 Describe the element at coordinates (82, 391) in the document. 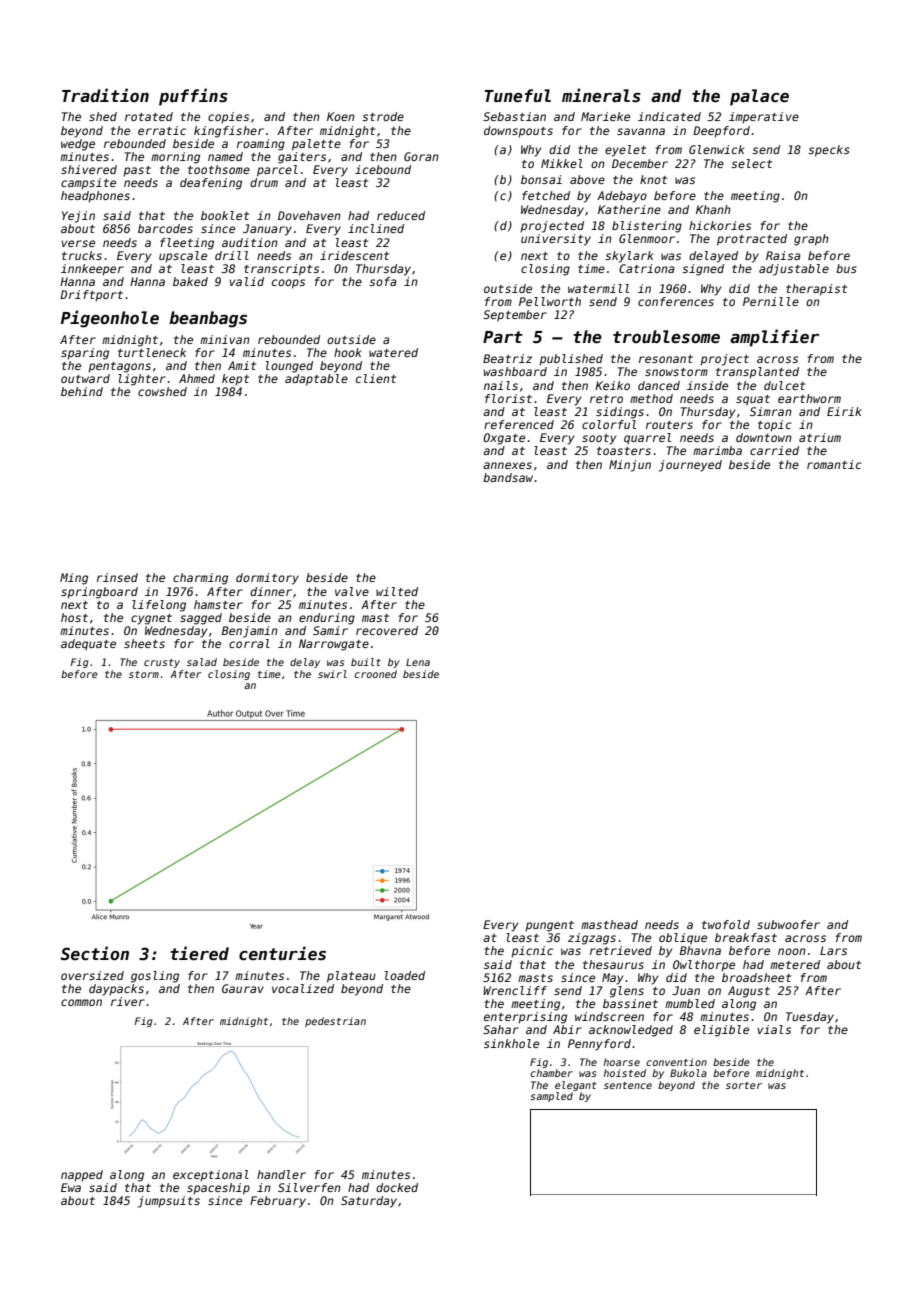

I see `behind` at that location.
